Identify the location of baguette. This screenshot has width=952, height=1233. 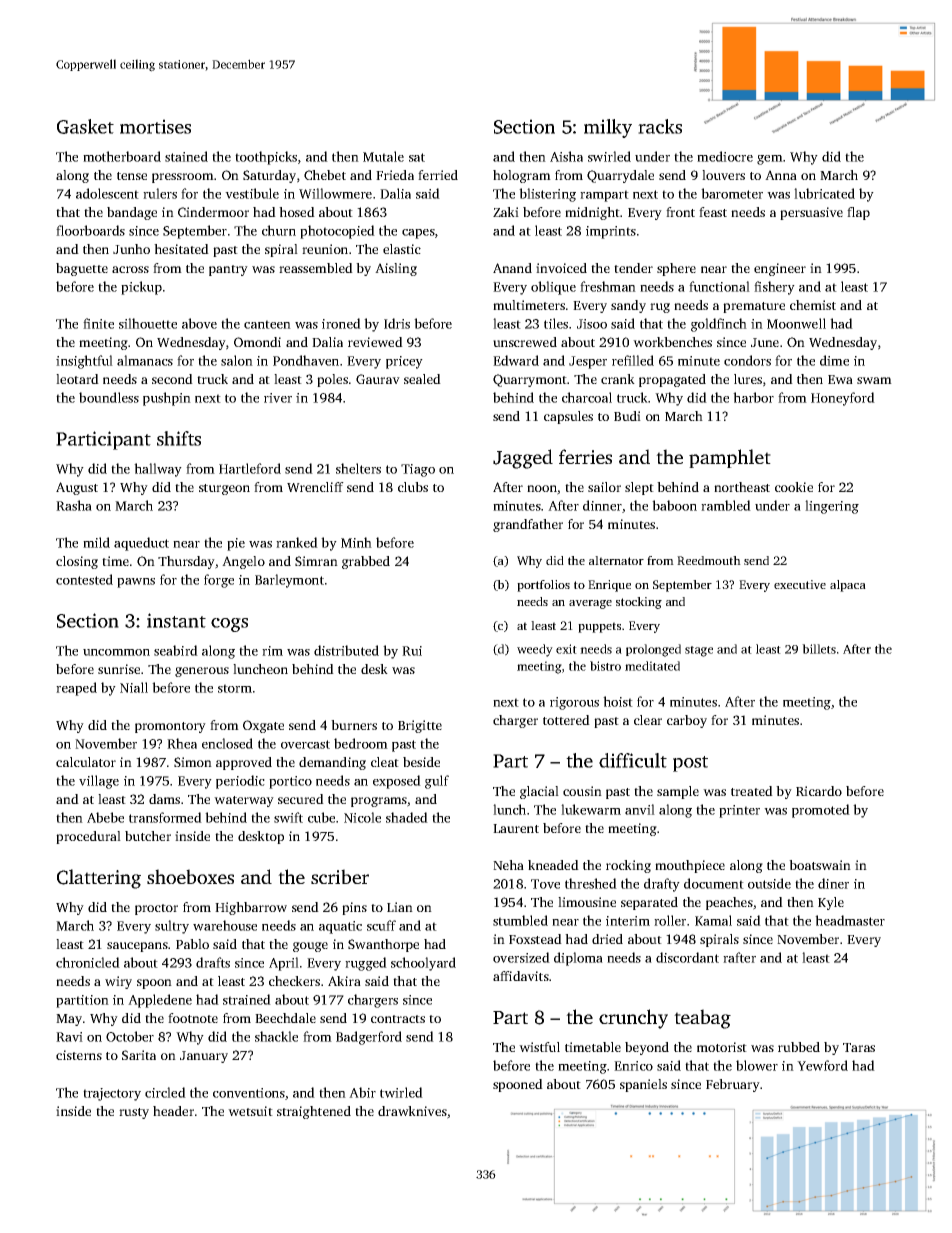
(82, 269).
